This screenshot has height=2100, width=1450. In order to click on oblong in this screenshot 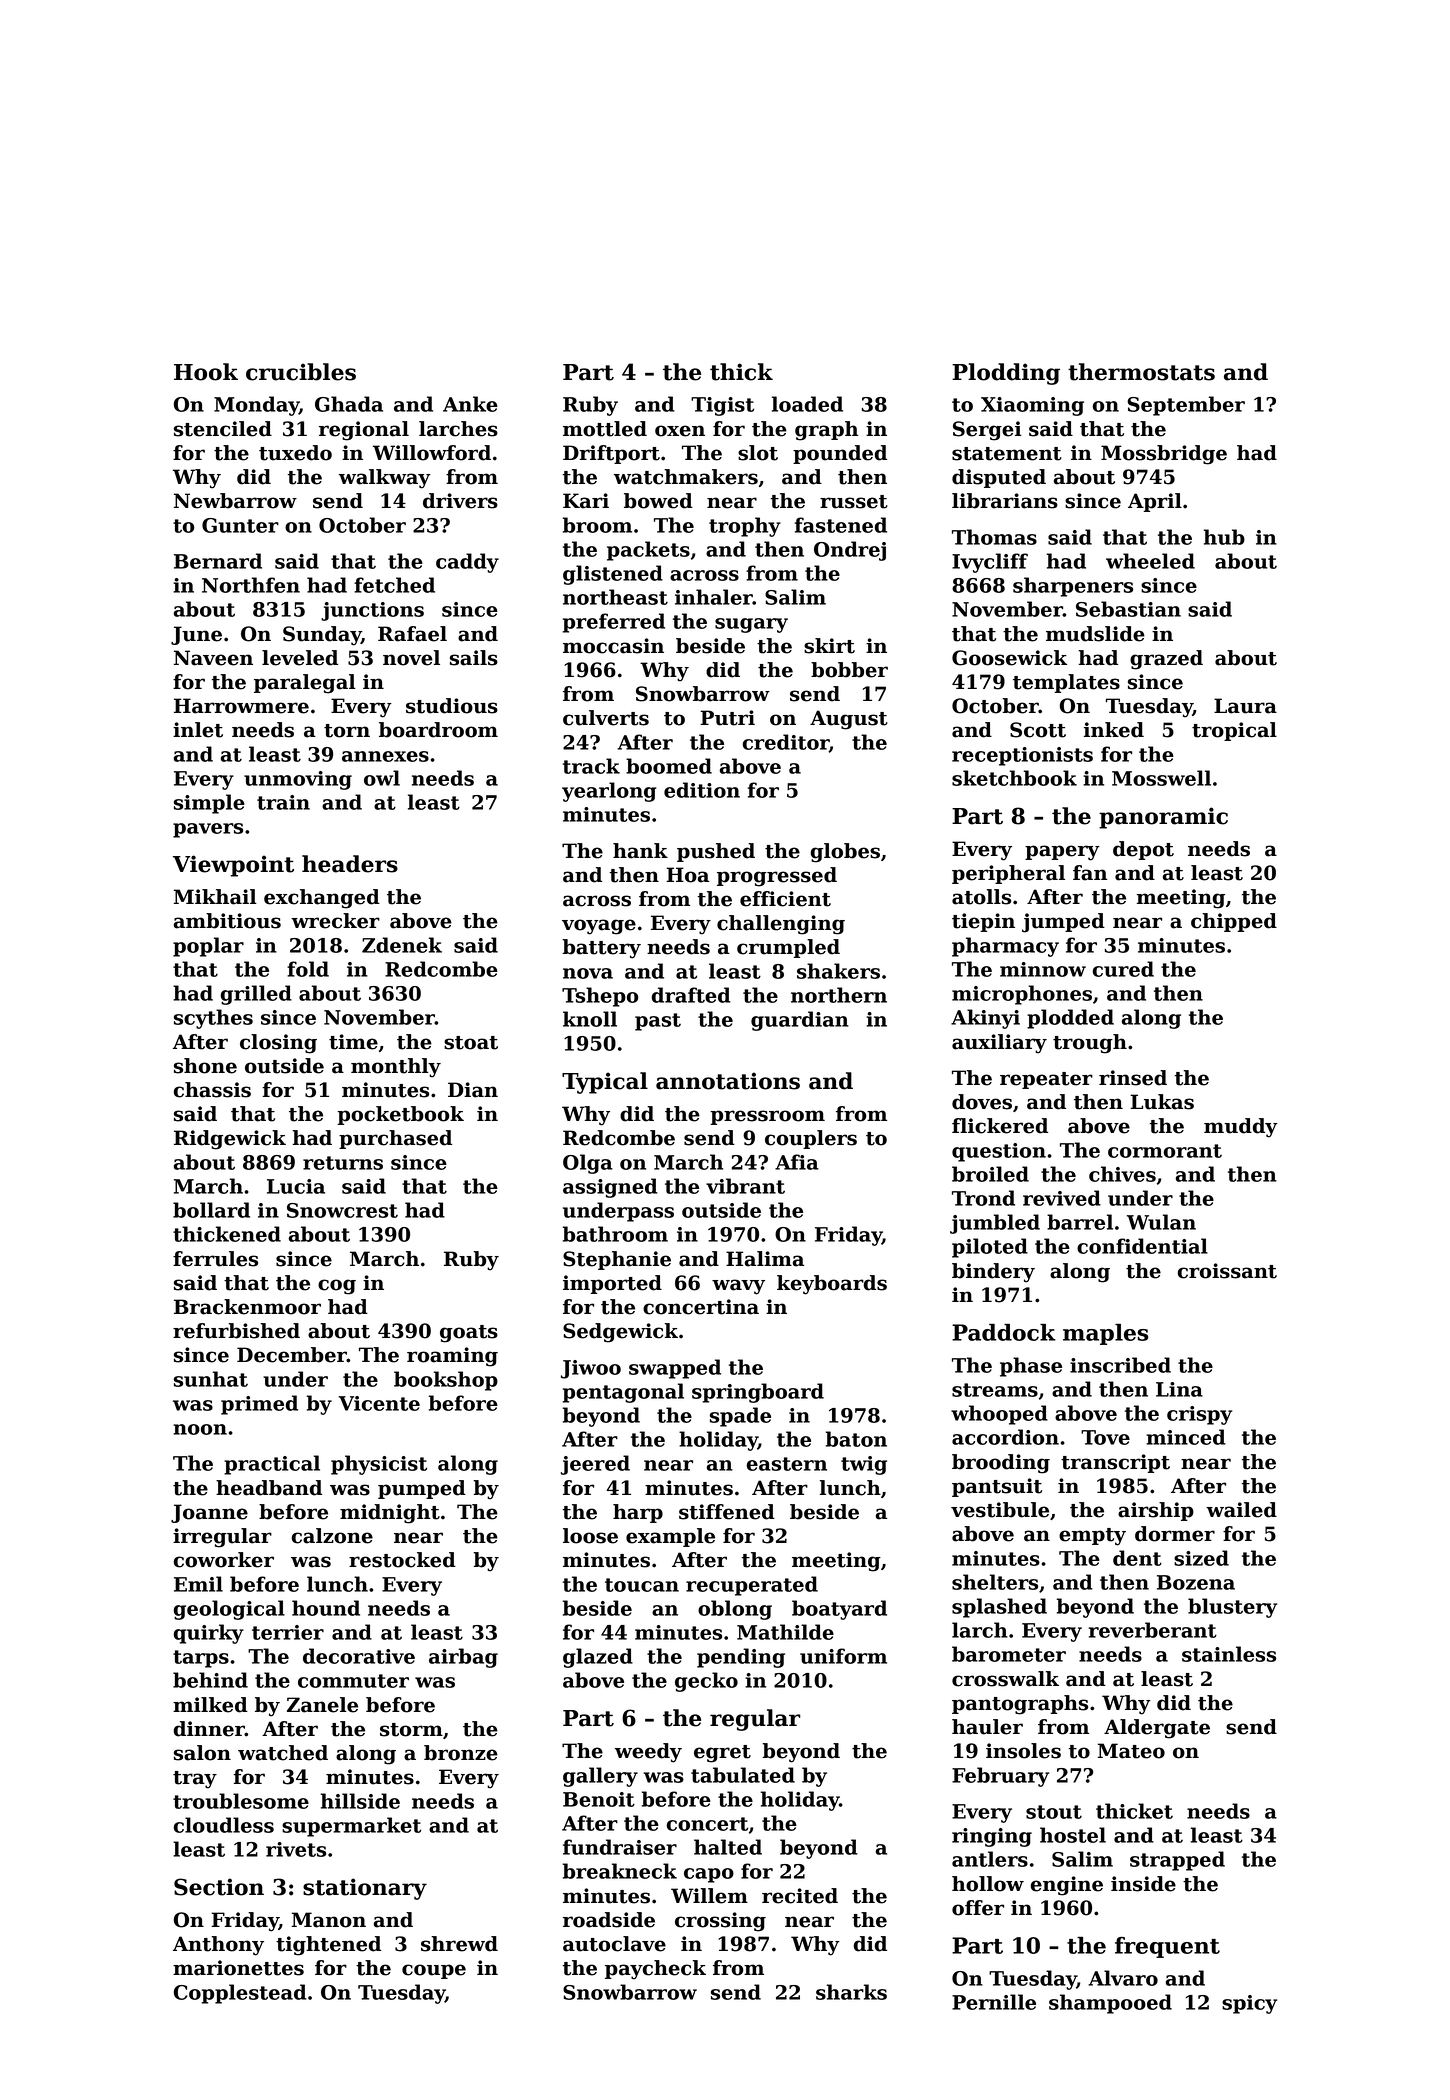, I will do `click(735, 1610)`.
